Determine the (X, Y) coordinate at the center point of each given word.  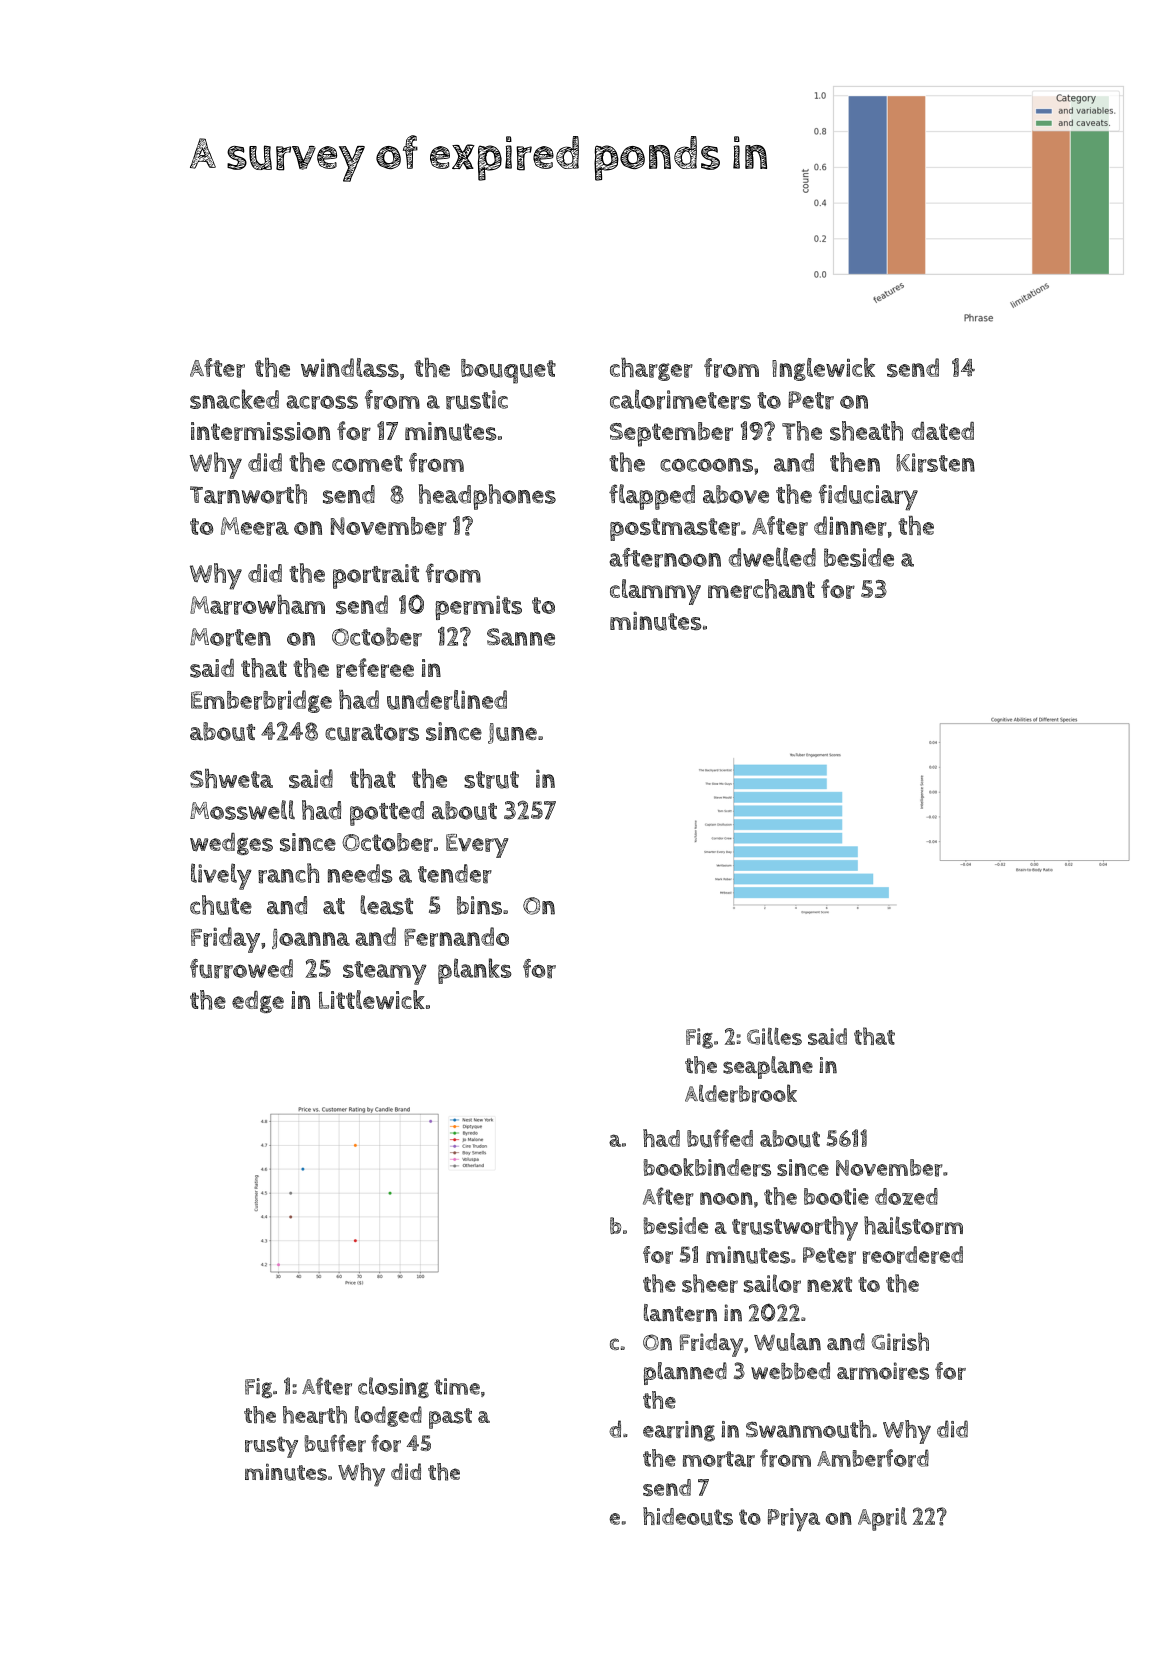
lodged (388, 1416)
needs (360, 873)
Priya (794, 1519)
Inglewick (823, 369)
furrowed (241, 969)
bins (479, 905)
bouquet (508, 371)
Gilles (774, 1036)
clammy (655, 592)
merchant (761, 589)
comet (367, 463)
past (450, 1418)
